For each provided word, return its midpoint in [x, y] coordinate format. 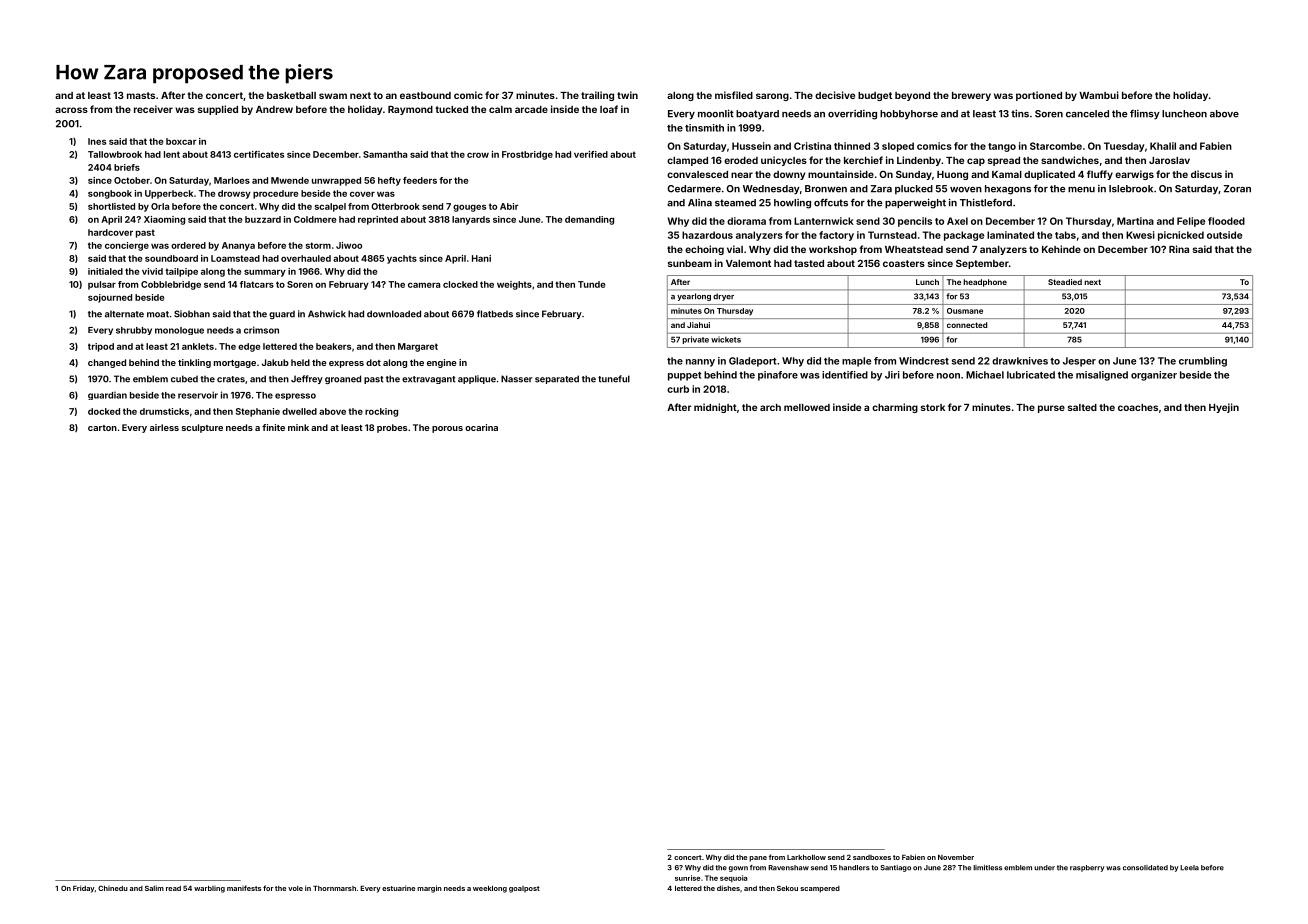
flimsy [1145, 115]
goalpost [524, 889]
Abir [509, 206]
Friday [84, 889]
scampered [820, 889]
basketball [291, 95]
